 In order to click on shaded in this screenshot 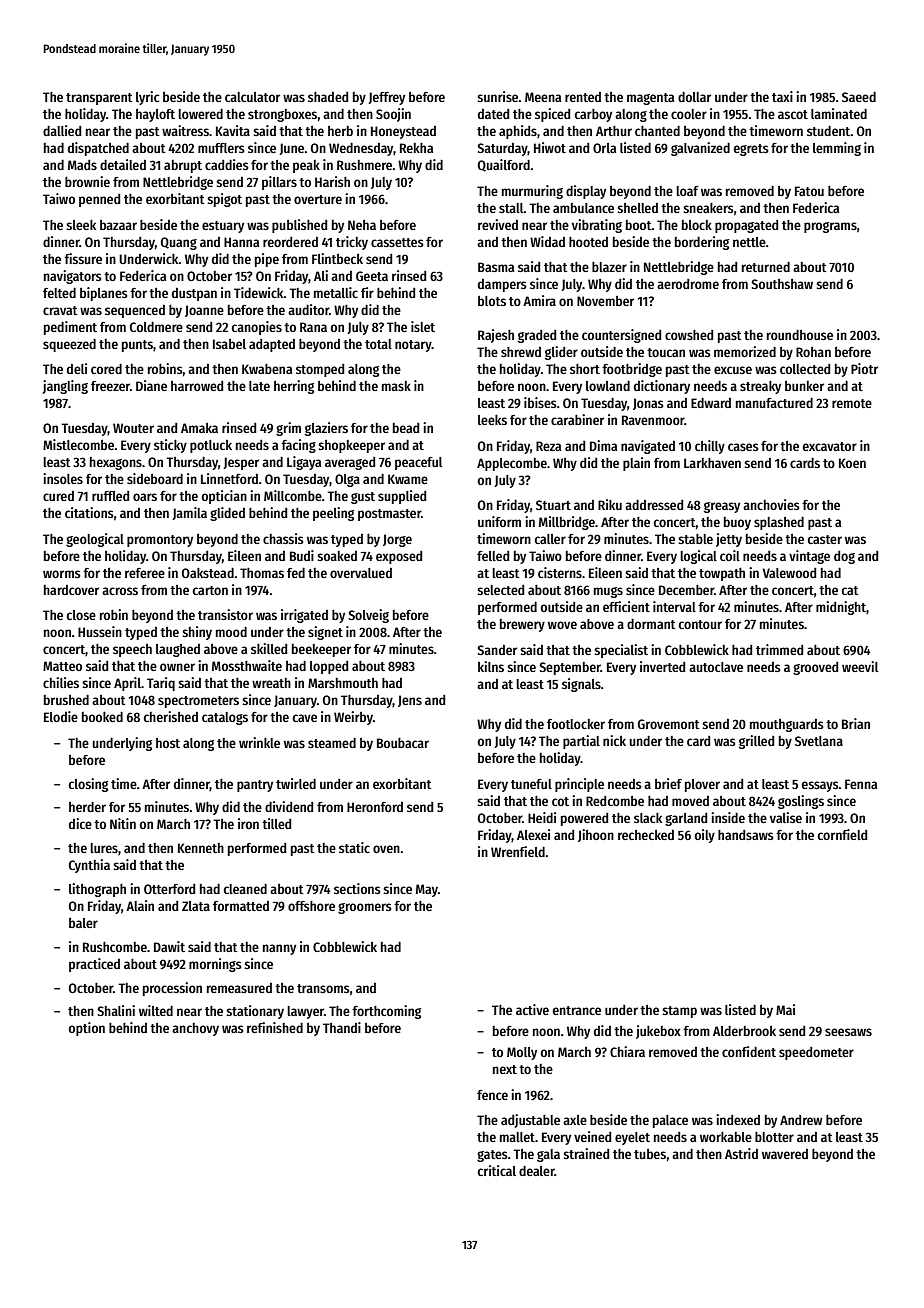, I will do `click(328, 97)`.
